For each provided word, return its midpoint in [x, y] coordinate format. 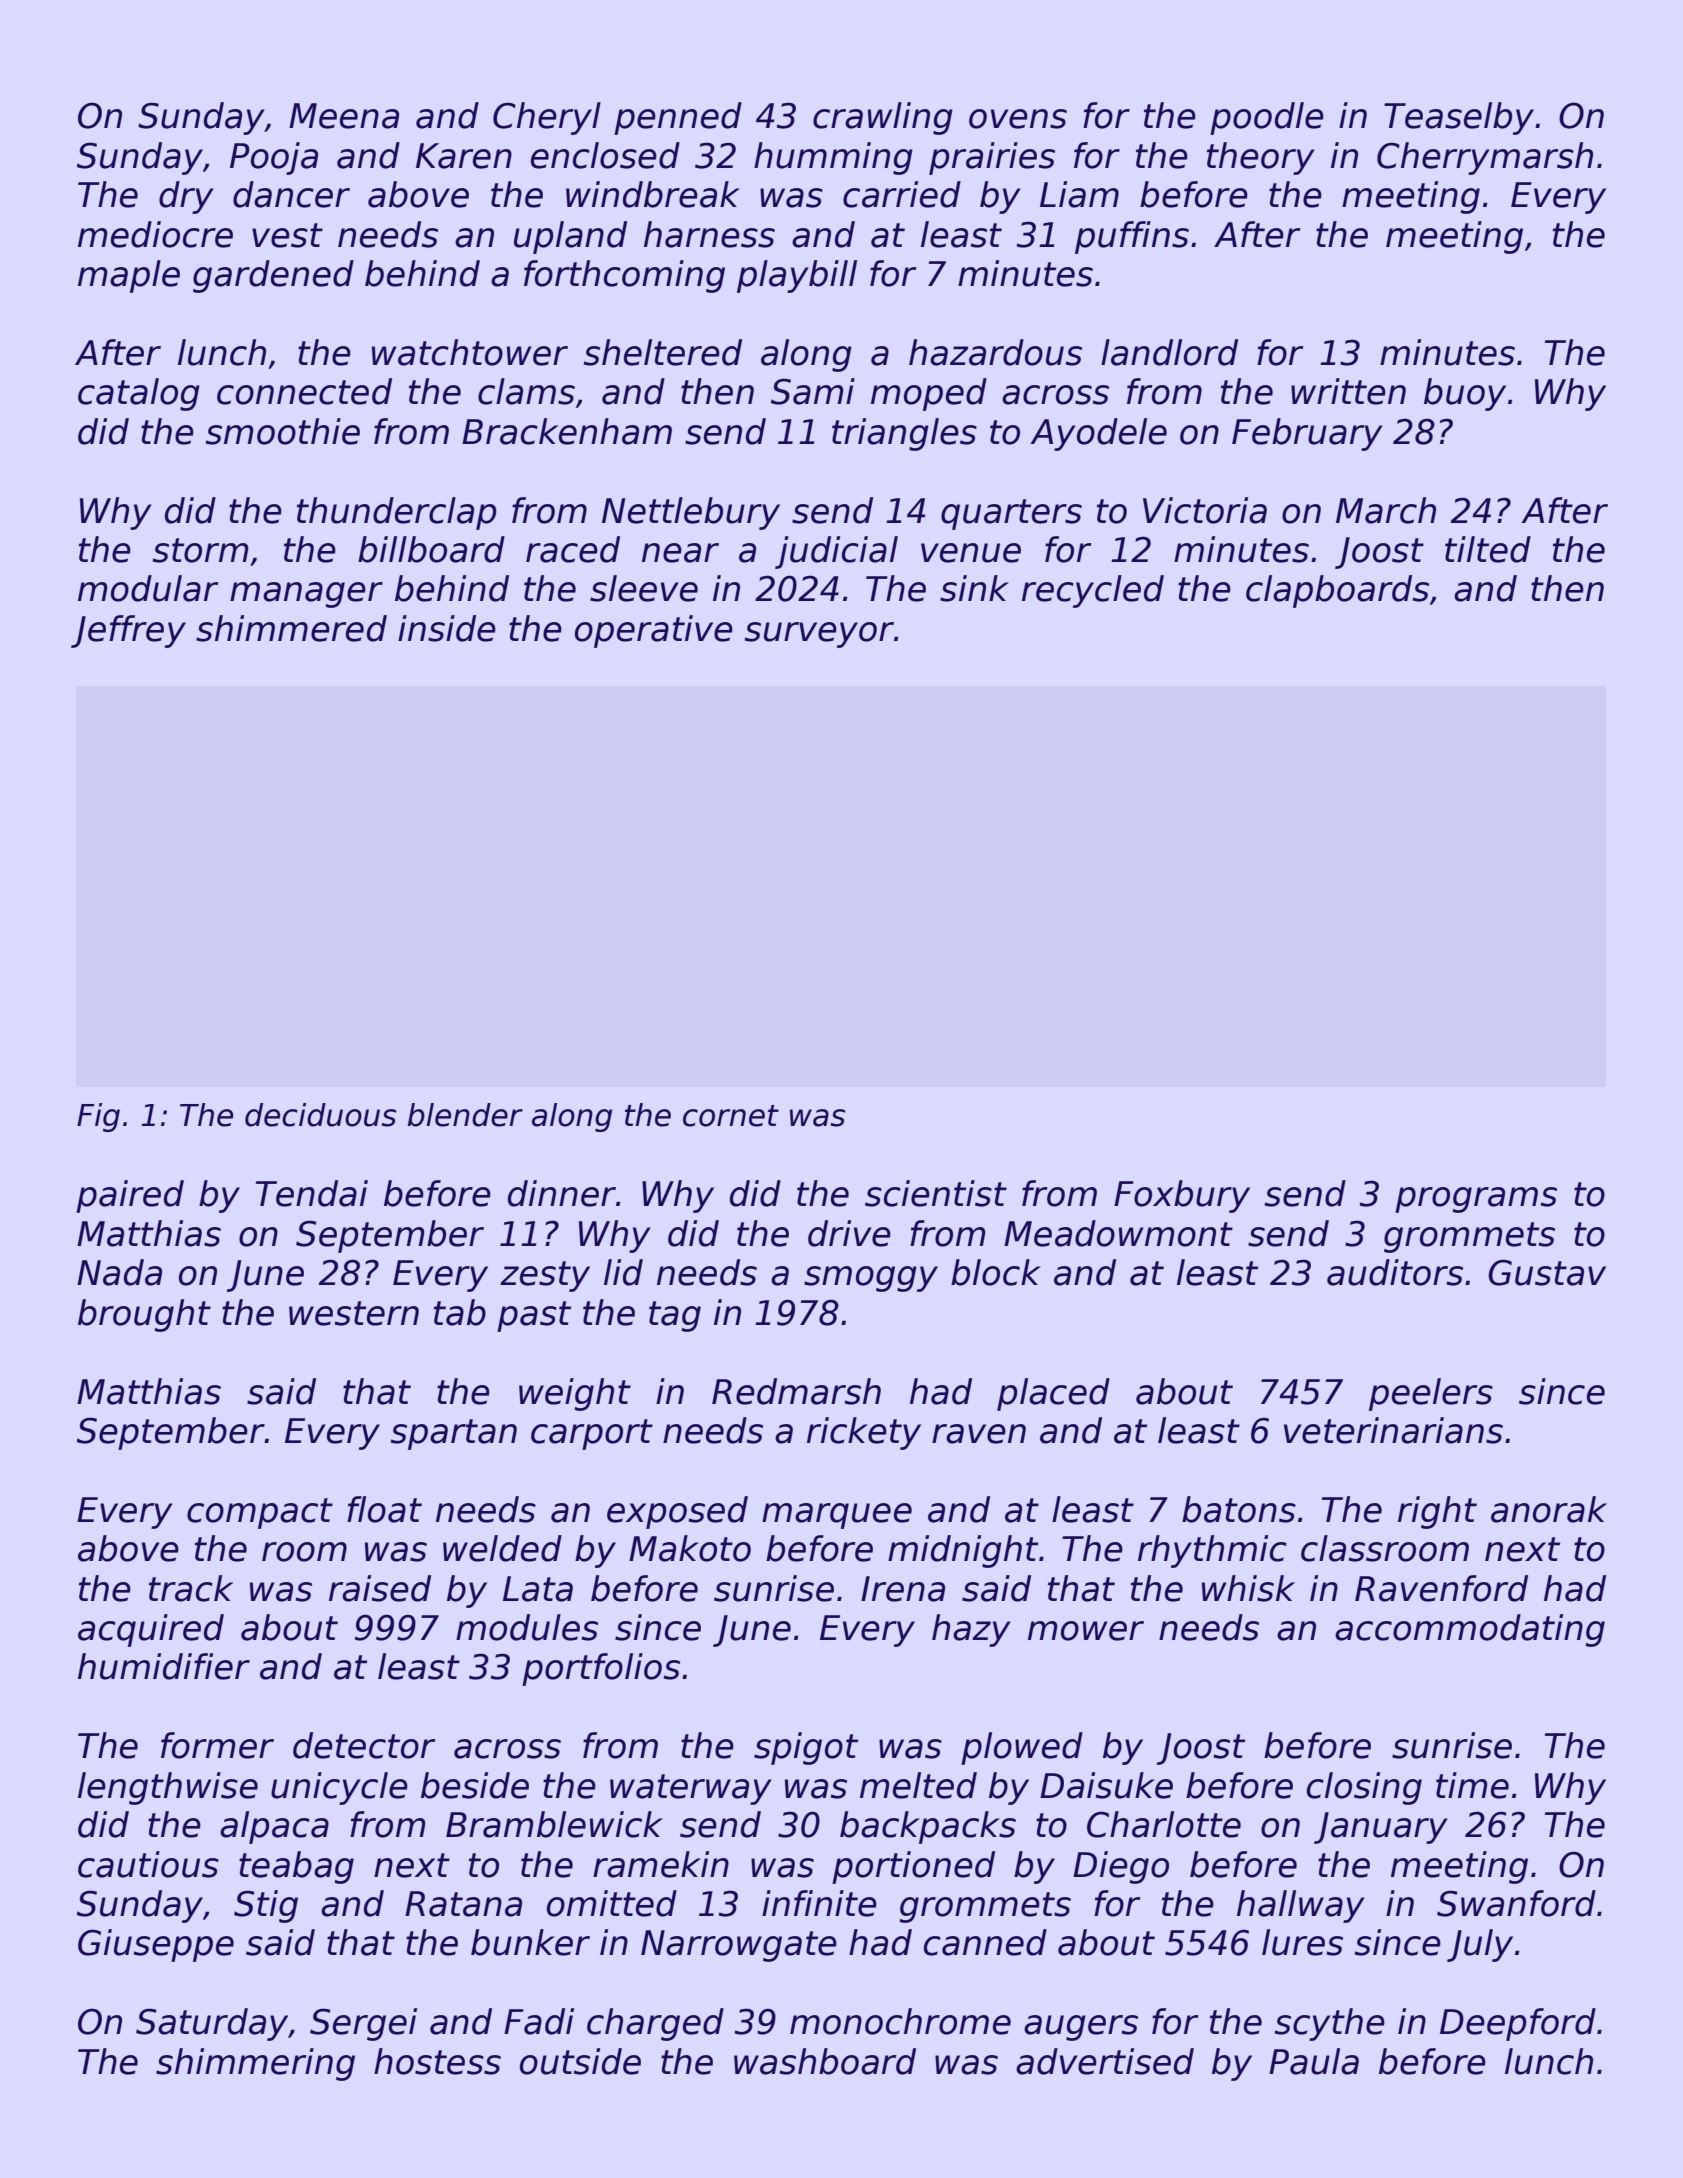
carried [902, 194]
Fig [98, 1117]
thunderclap [397, 513]
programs [1476, 1200]
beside [475, 1785]
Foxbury [1182, 1196]
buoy [1465, 394]
